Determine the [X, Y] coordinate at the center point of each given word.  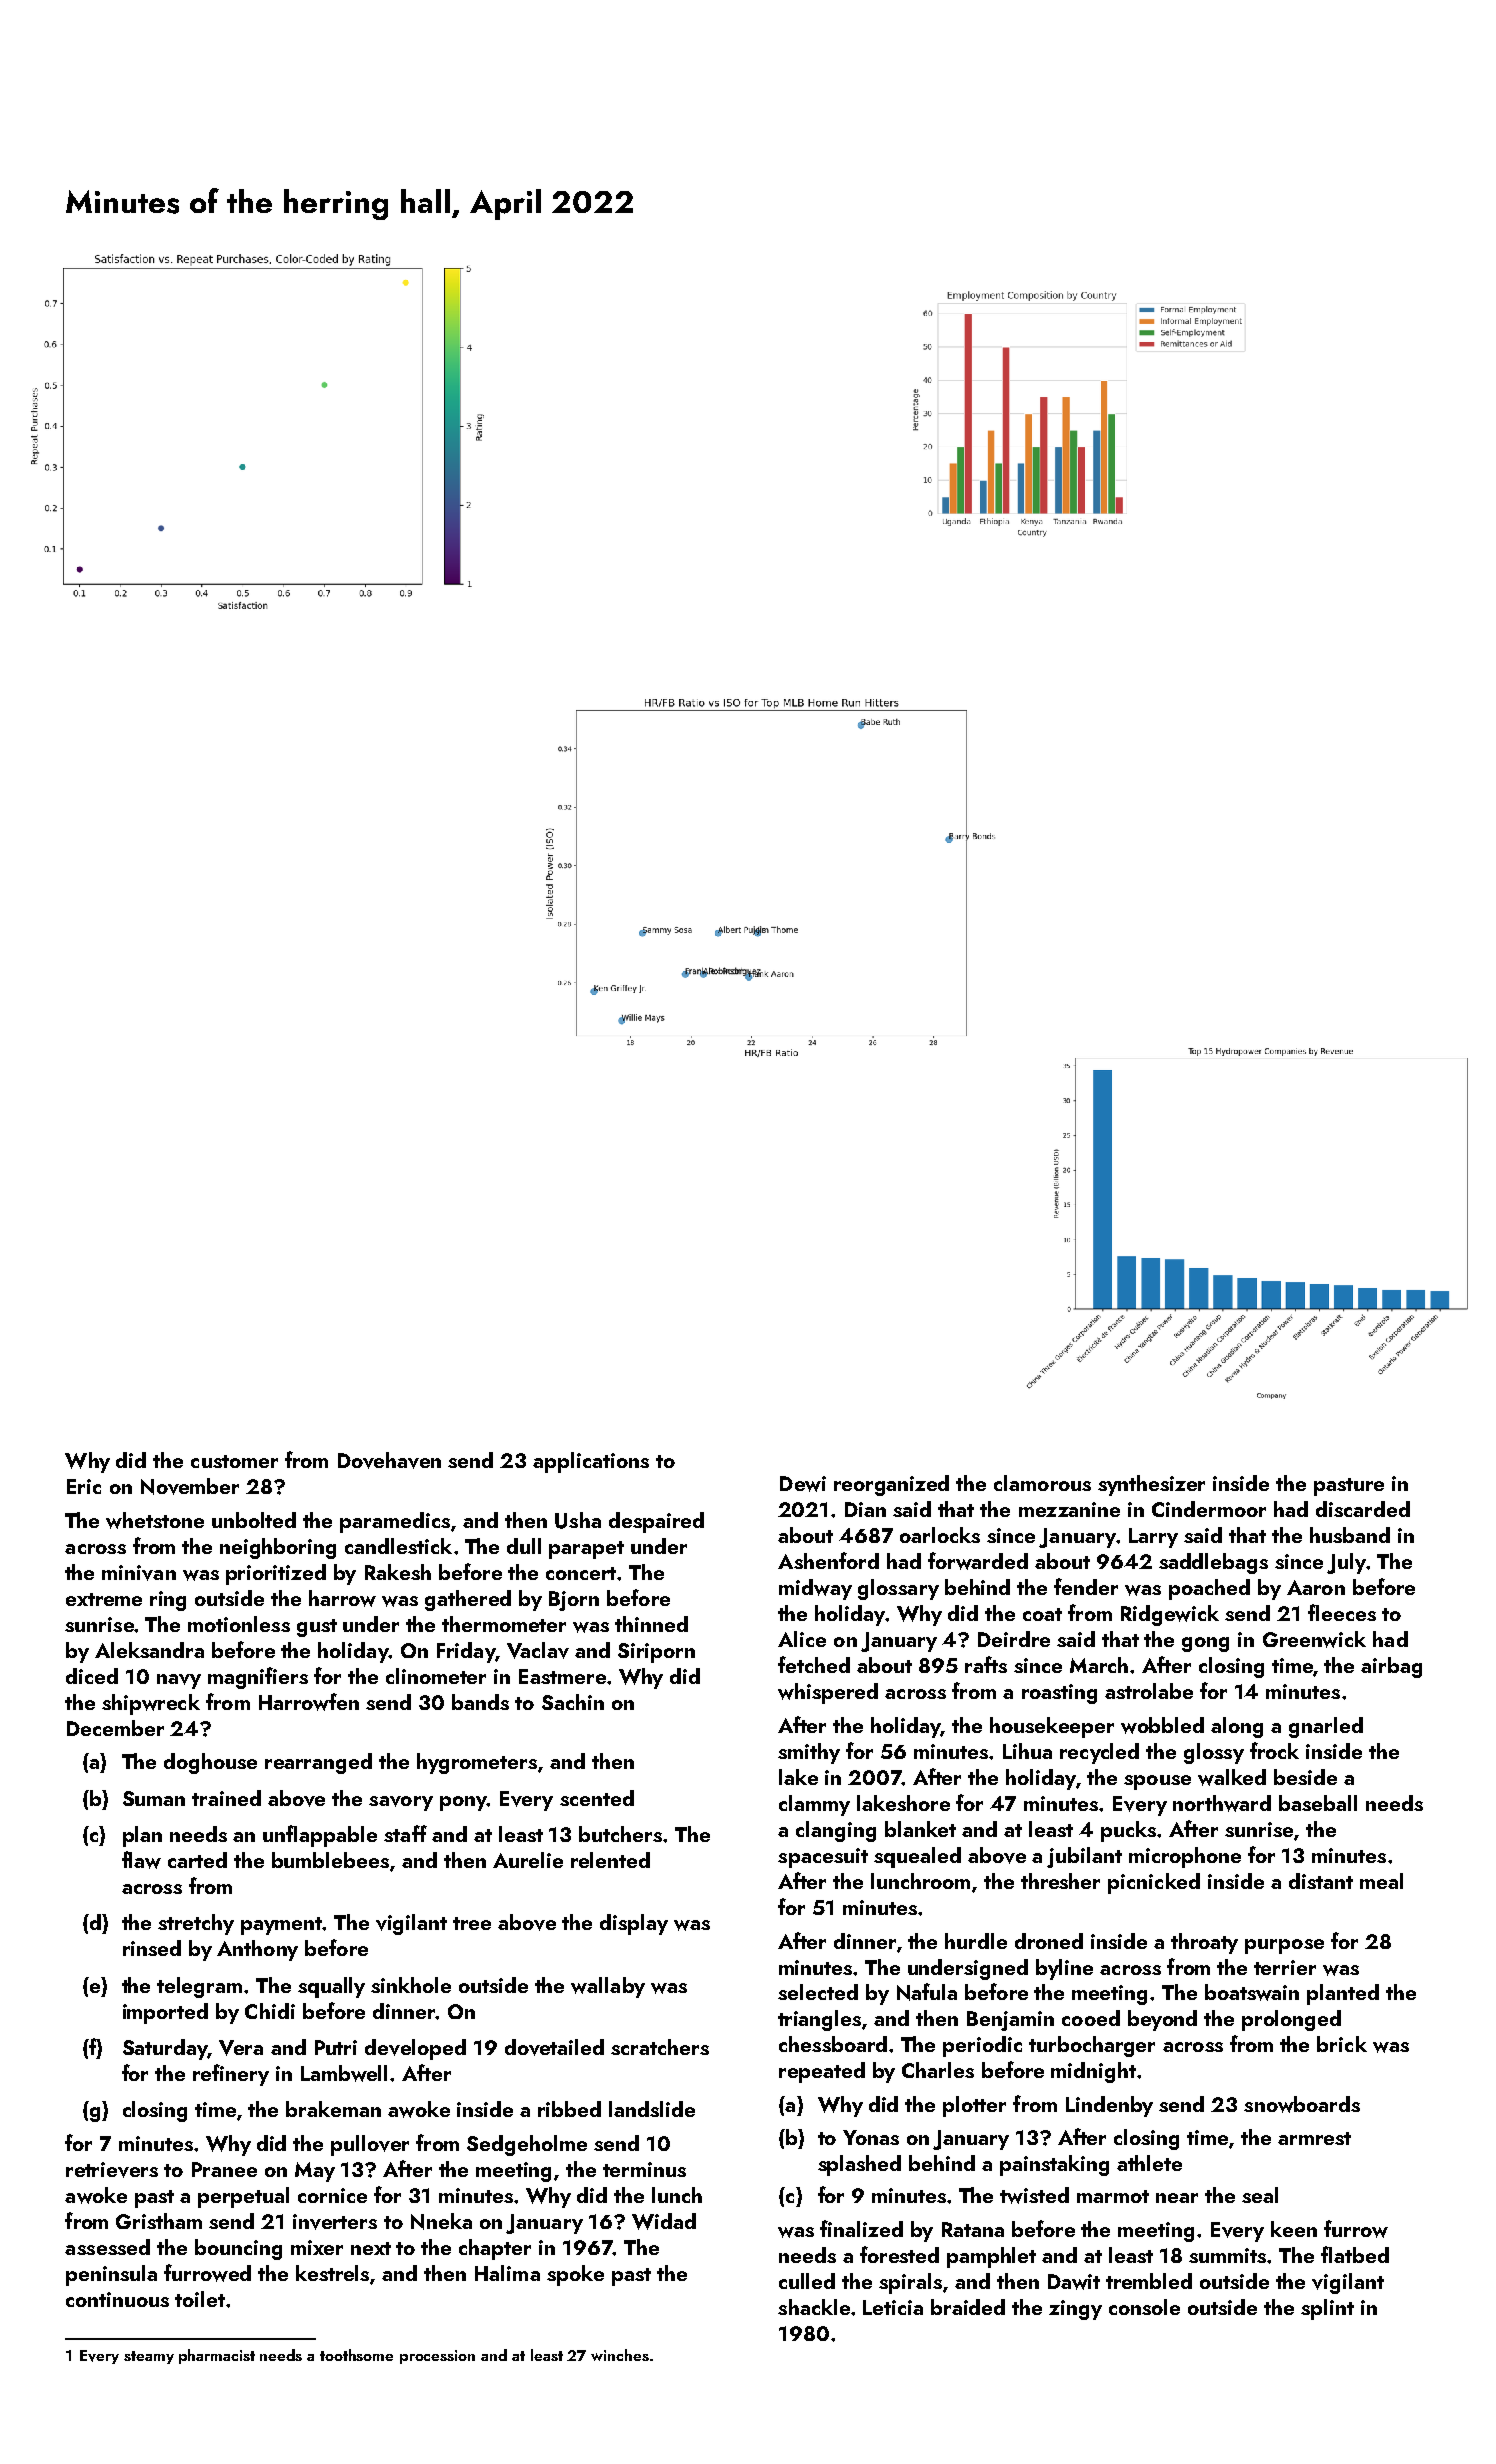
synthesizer [1151, 1485]
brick [1342, 2044]
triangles [819, 2020]
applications [591, 1462]
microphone [1185, 1857]
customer [234, 1461]
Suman [154, 1798]
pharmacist [217, 2356]
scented [597, 1798]
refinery [231, 2075]
